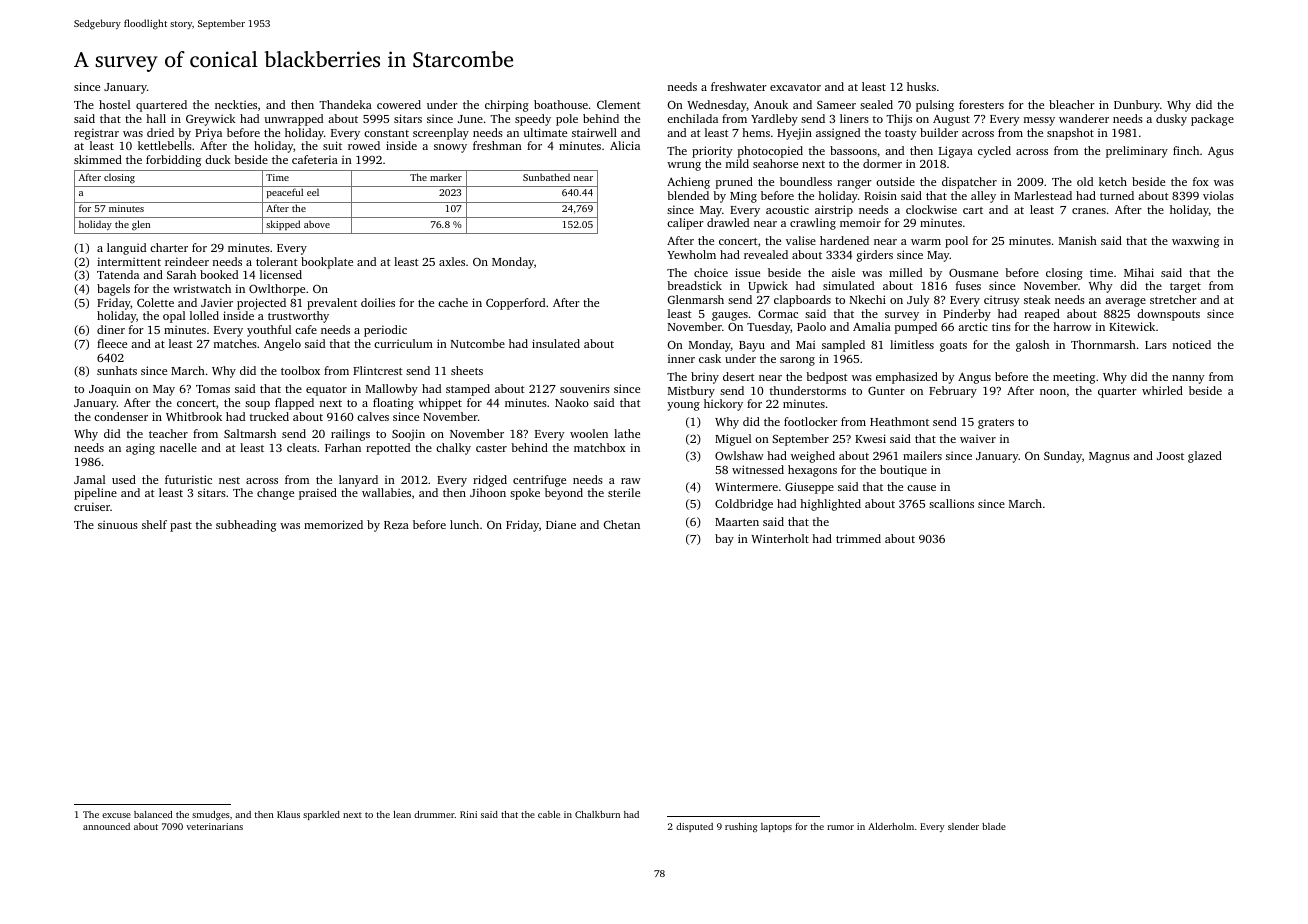  What do you see at coordinates (1201, 181) in the image?
I see `fox` at bounding box center [1201, 181].
